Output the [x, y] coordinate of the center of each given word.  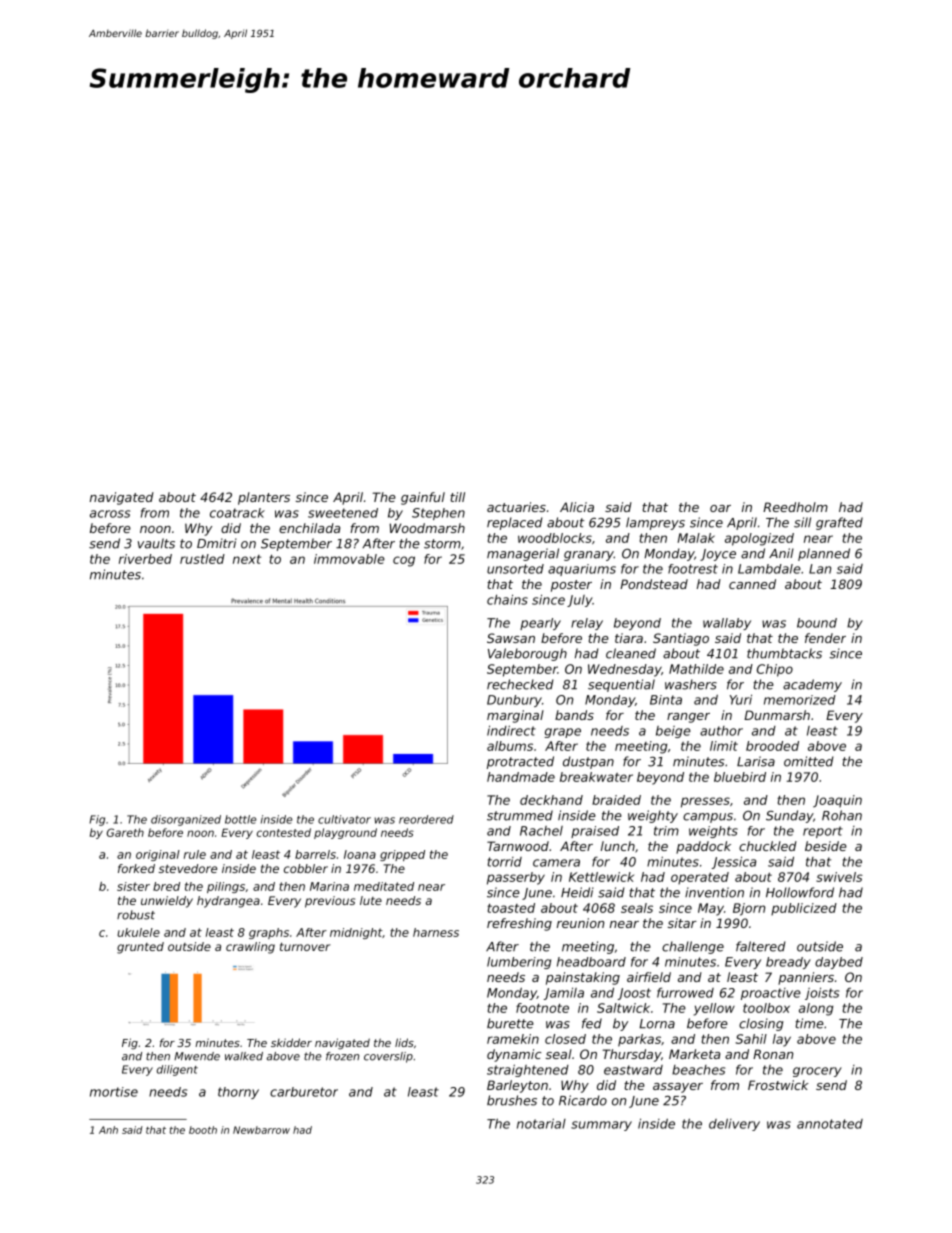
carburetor [304, 1092]
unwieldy [167, 902]
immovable [349, 559]
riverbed [145, 559]
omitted [809, 761]
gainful [423, 498]
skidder [291, 1042]
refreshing [519, 924]
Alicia [577, 507]
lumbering [519, 963]
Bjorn [749, 909]
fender [825, 638]
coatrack [237, 513]
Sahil [751, 1039]
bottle [241, 819]
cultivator [344, 819]
